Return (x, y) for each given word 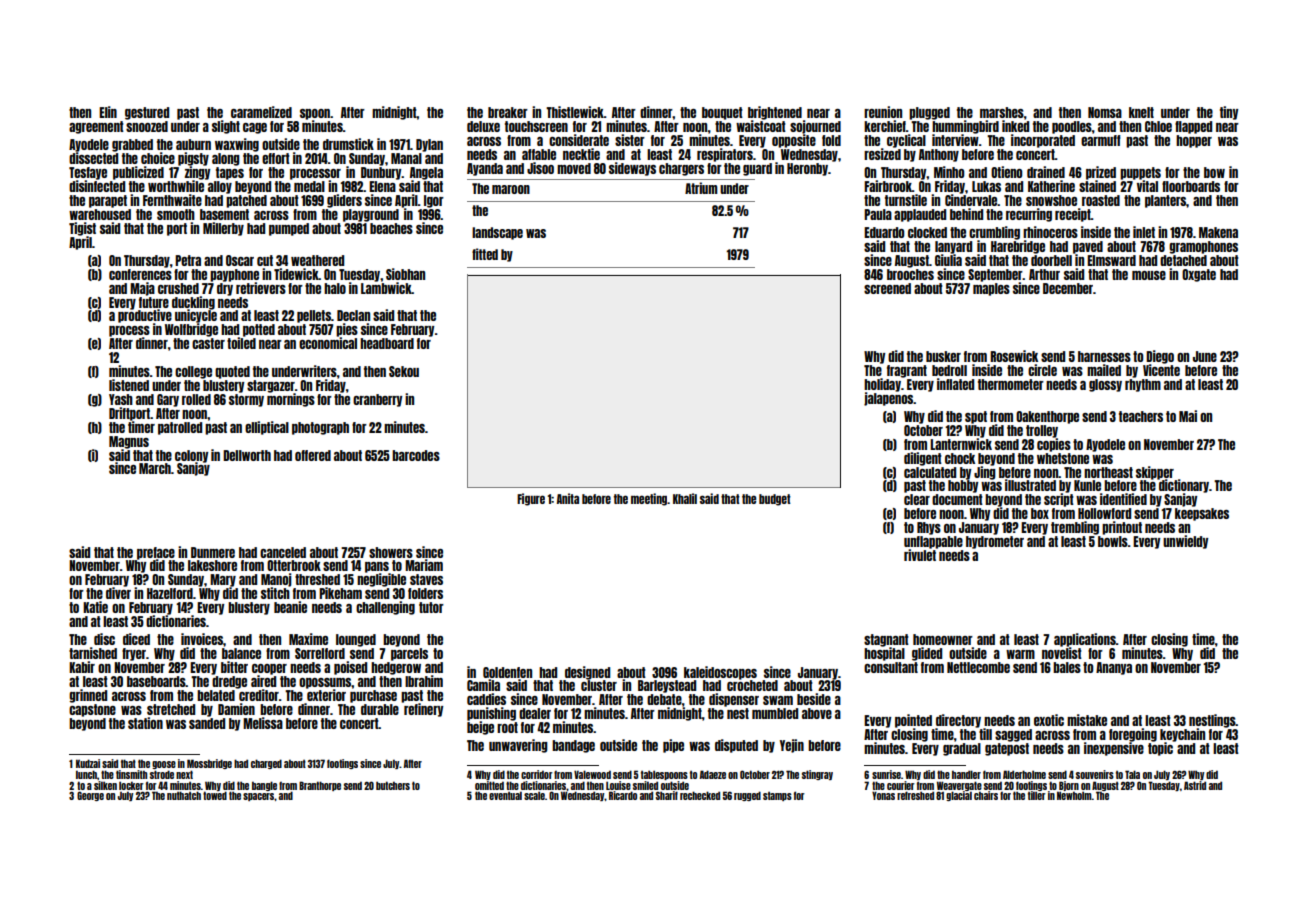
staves (426, 579)
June (1205, 356)
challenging (385, 608)
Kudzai (88, 763)
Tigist (82, 229)
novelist (1062, 653)
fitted (485, 254)
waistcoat (761, 126)
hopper (1194, 141)
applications (1085, 640)
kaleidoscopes (720, 673)
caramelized (261, 112)
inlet (1144, 232)
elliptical (267, 428)
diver (118, 593)
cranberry (377, 400)
